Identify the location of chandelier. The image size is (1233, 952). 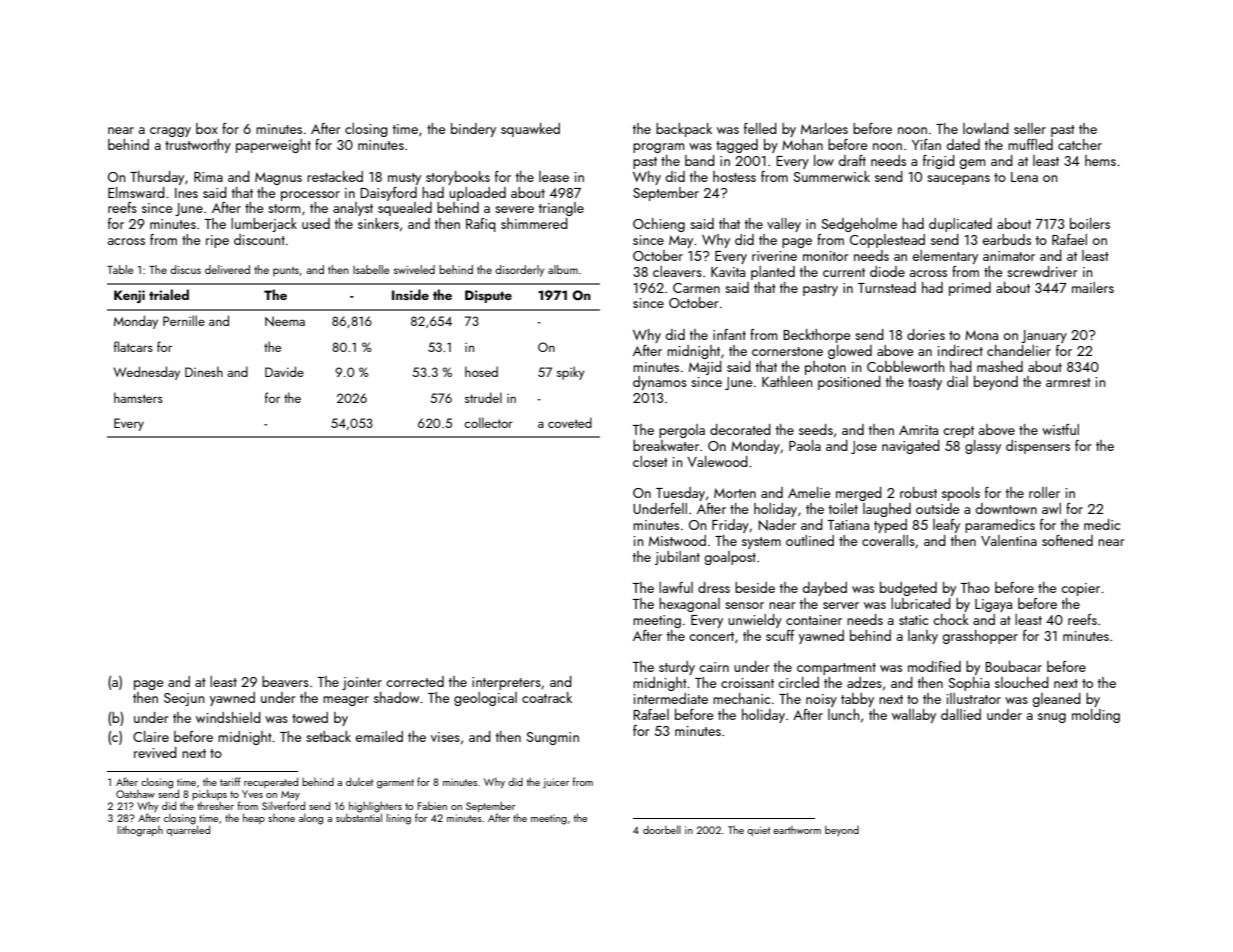
(1019, 350).
